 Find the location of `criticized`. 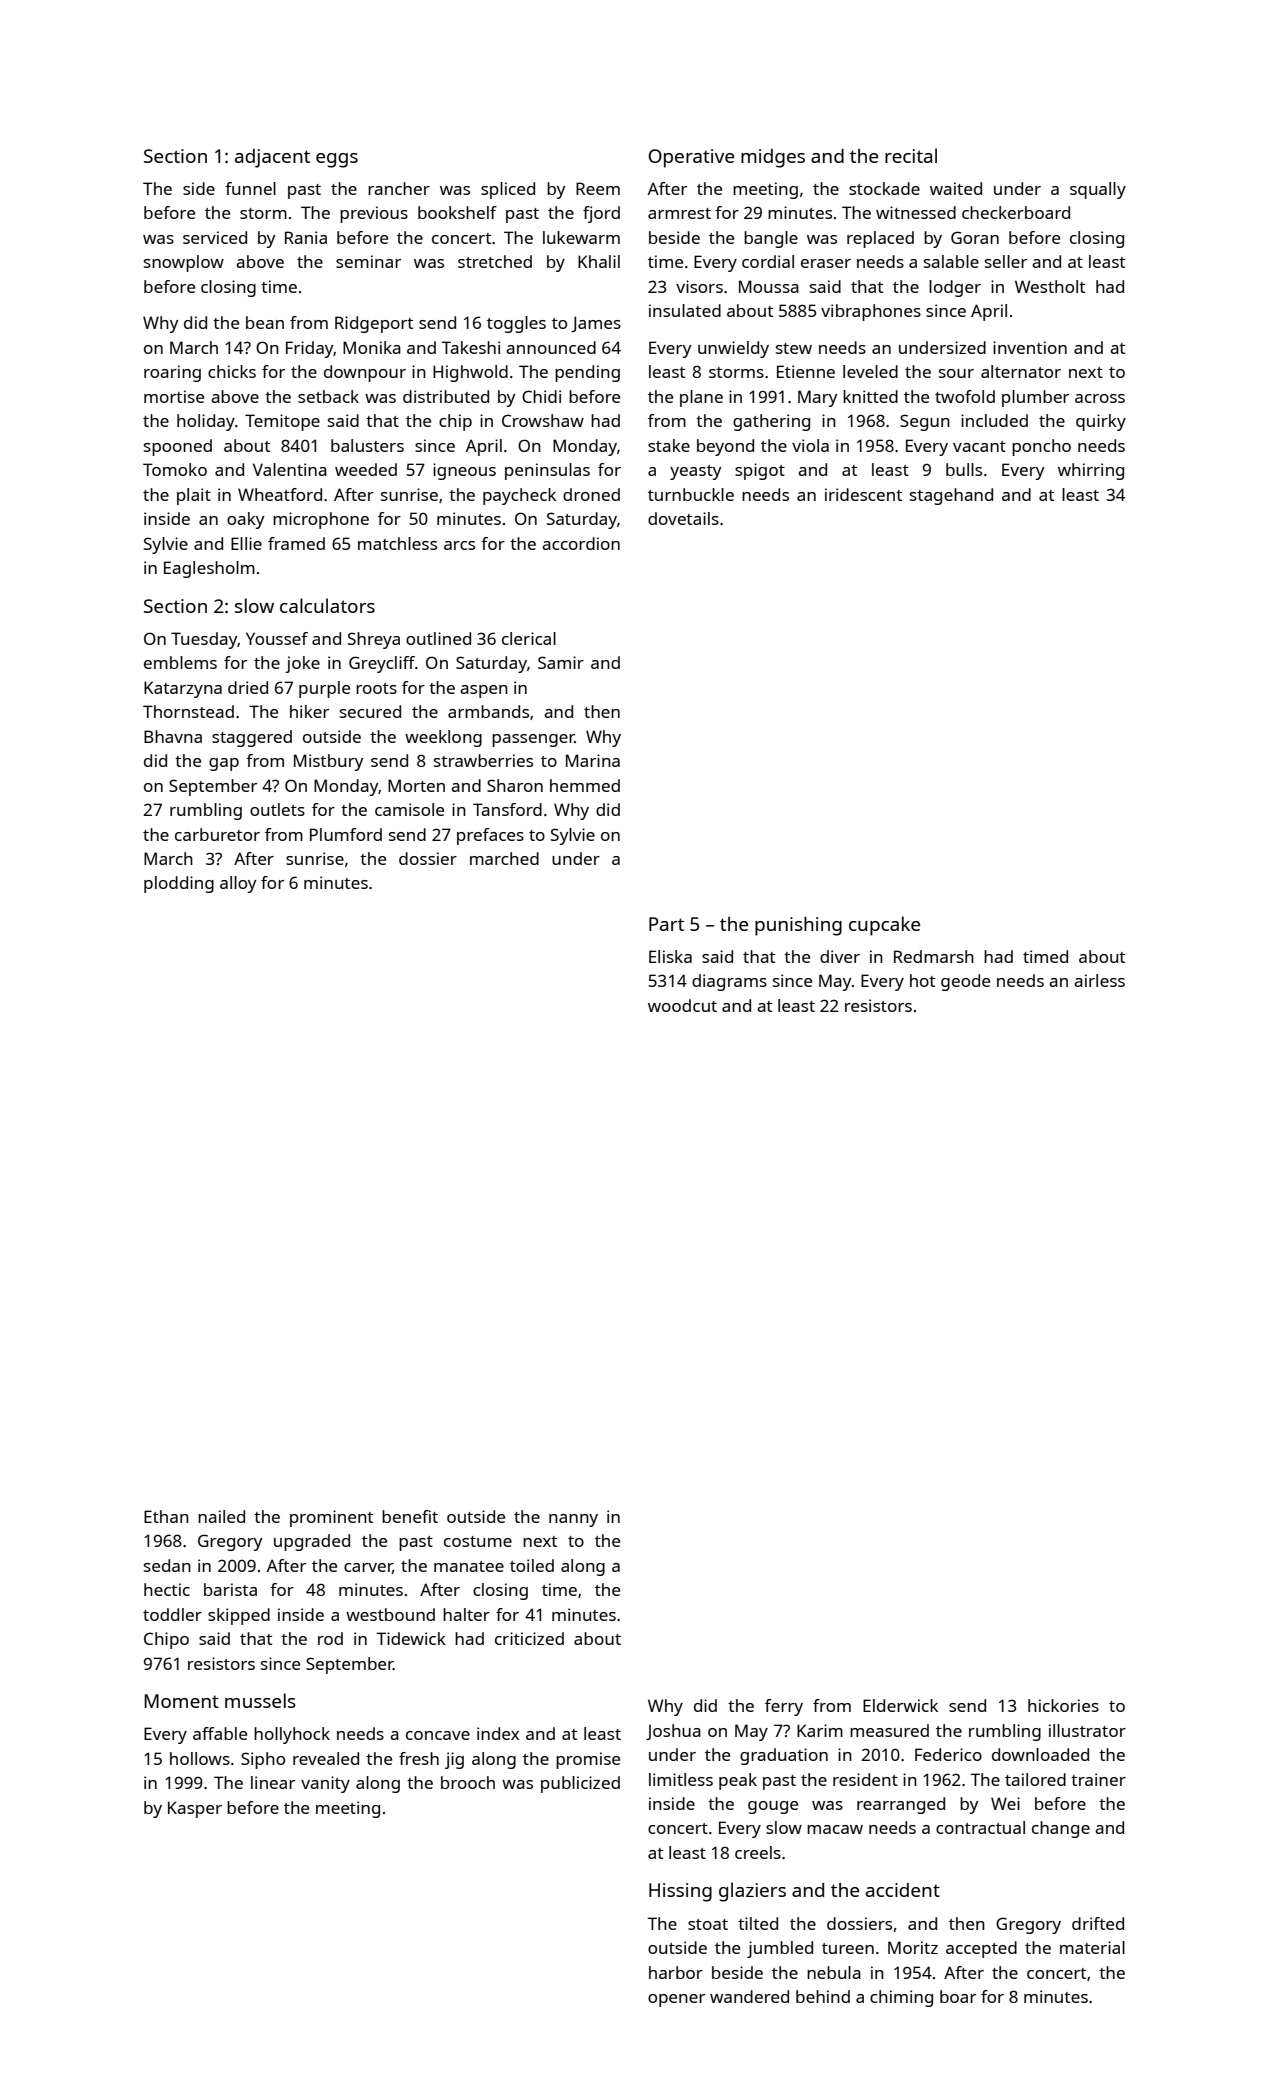

criticized is located at coordinates (529, 1638).
